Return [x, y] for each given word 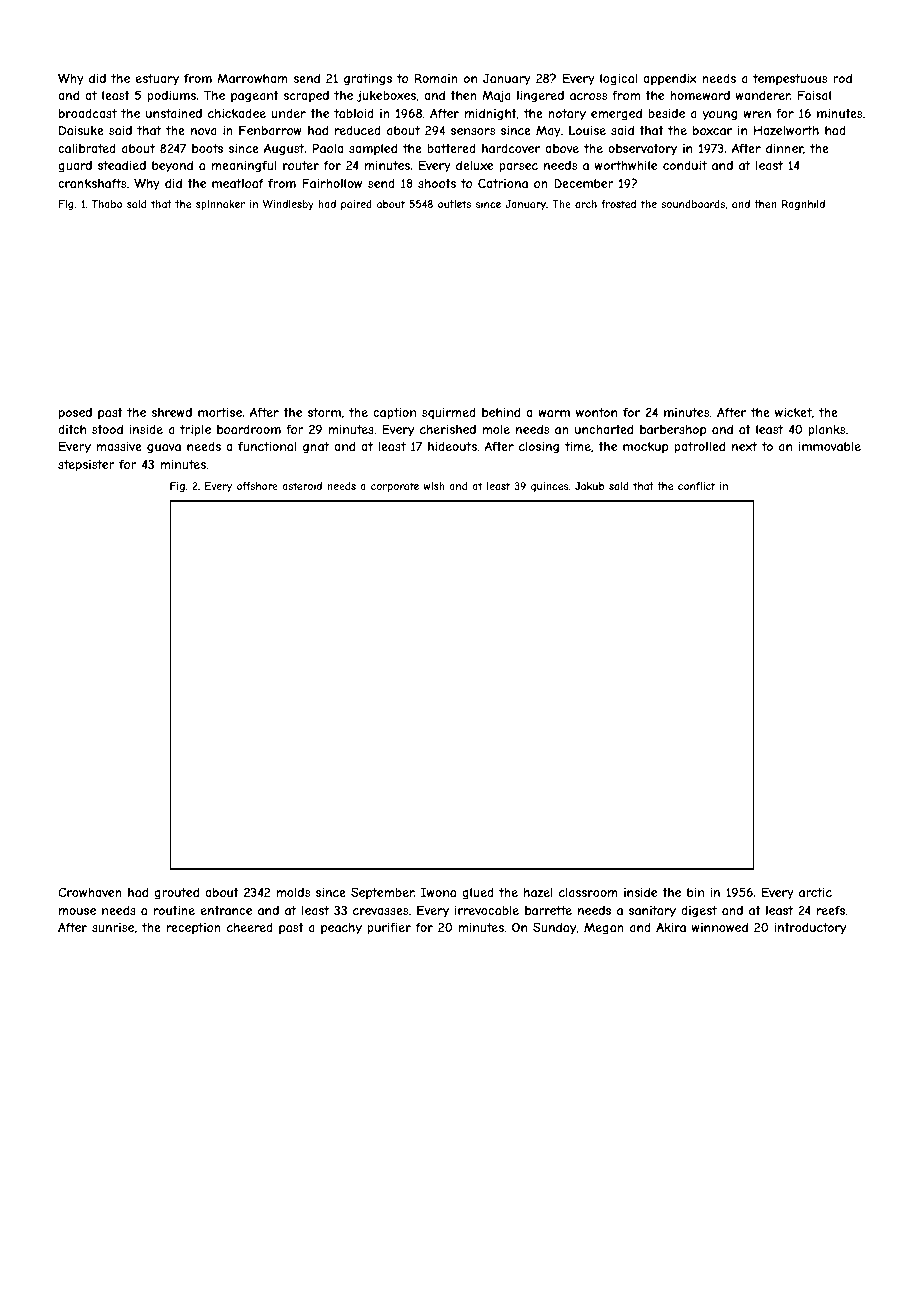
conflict [696, 486]
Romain [436, 78]
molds [293, 892]
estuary [157, 80]
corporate [395, 487]
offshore [257, 486]
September [382, 893]
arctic [815, 892]
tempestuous [790, 80]
